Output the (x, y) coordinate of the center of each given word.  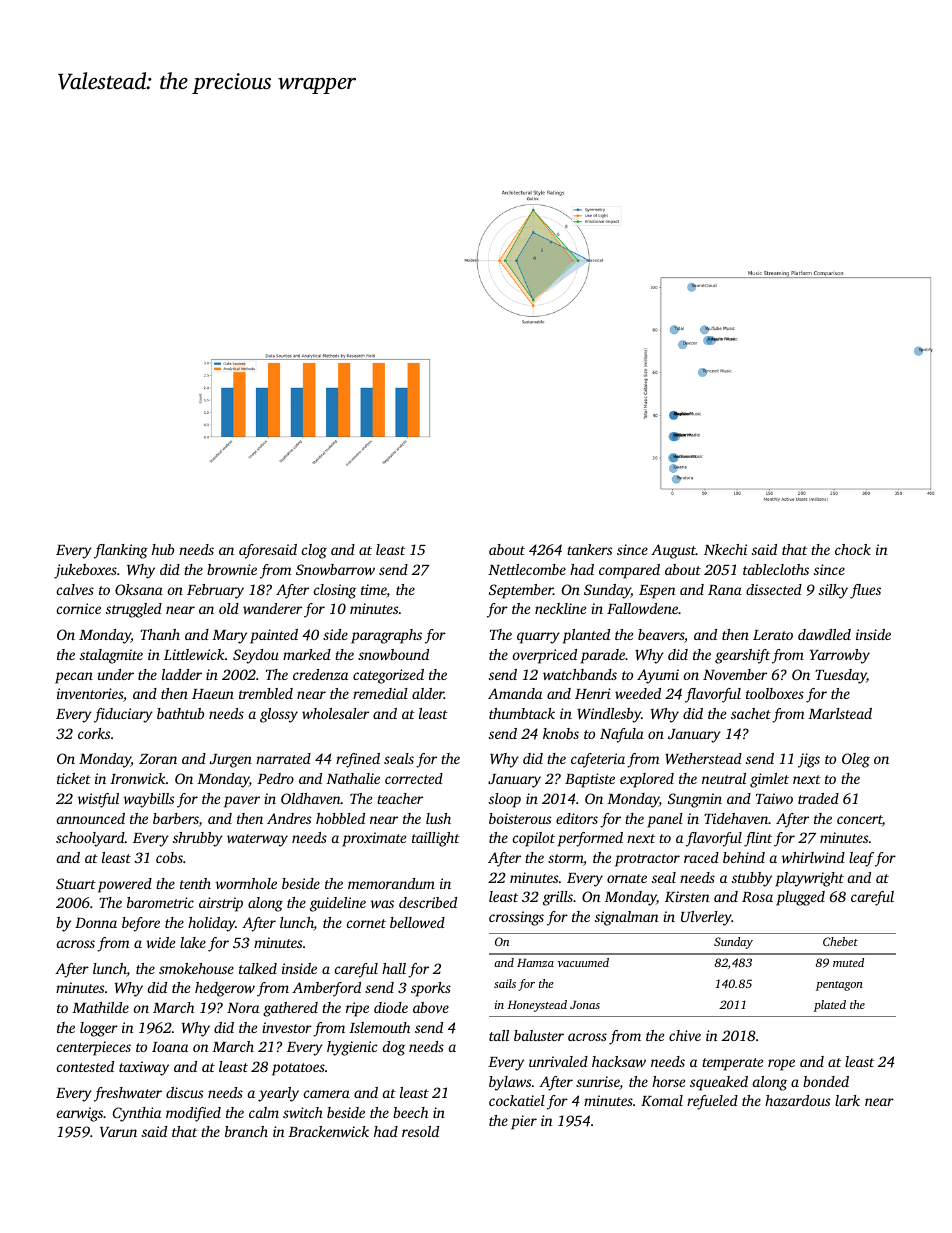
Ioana (170, 1047)
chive (685, 1035)
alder (428, 693)
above (431, 1007)
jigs (809, 760)
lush (438, 818)
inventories (90, 693)
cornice (79, 608)
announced (91, 818)
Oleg (856, 760)
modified (193, 1114)
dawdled (824, 634)
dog (394, 1048)
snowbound (393, 654)
